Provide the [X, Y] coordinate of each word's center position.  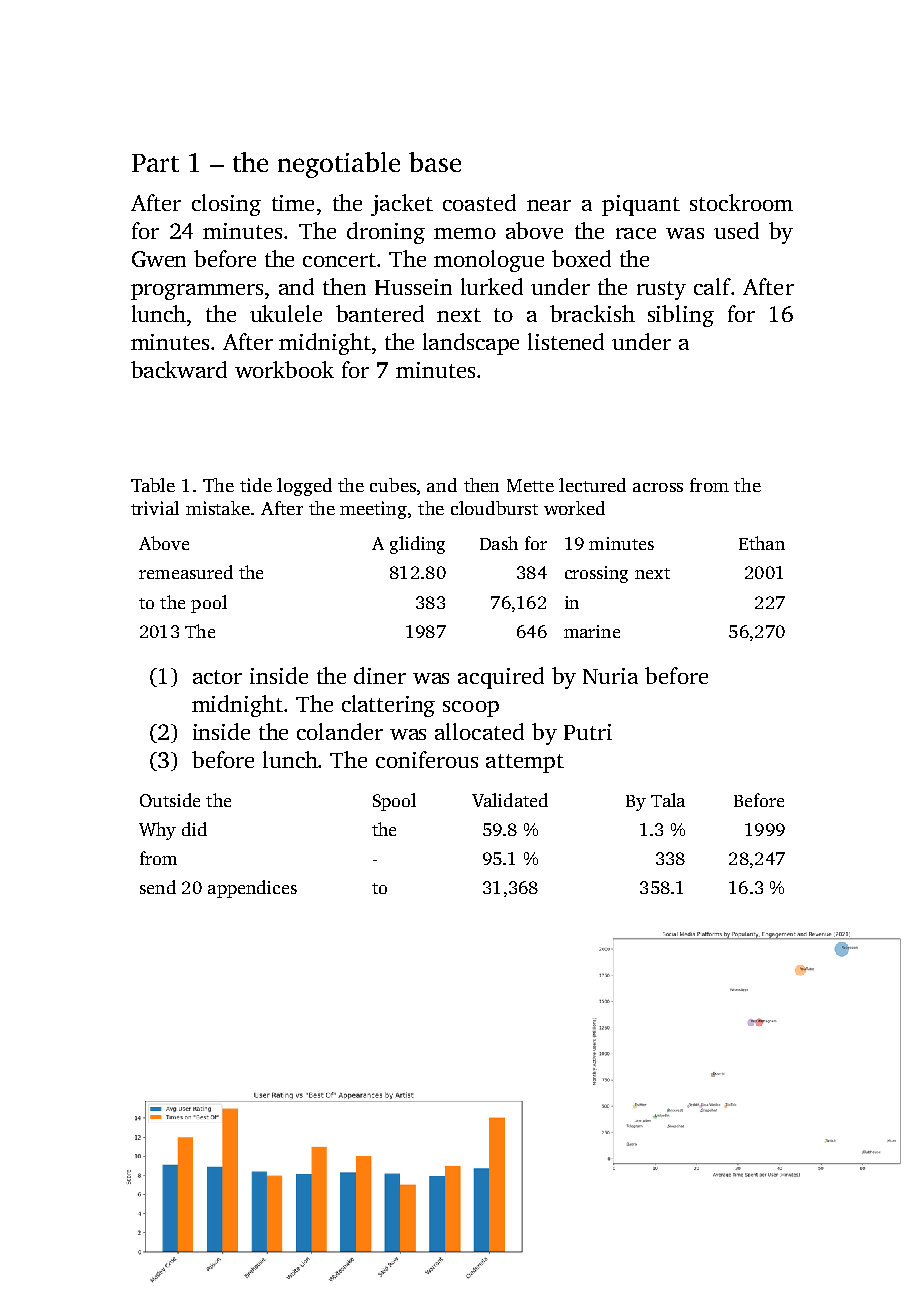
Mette [530, 485]
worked [574, 508]
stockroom [741, 202]
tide [256, 485]
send [158, 887]
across [658, 487]
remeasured [186, 572]
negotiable [339, 165]
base [435, 162]
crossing [596, 574]
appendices [252, 889]
